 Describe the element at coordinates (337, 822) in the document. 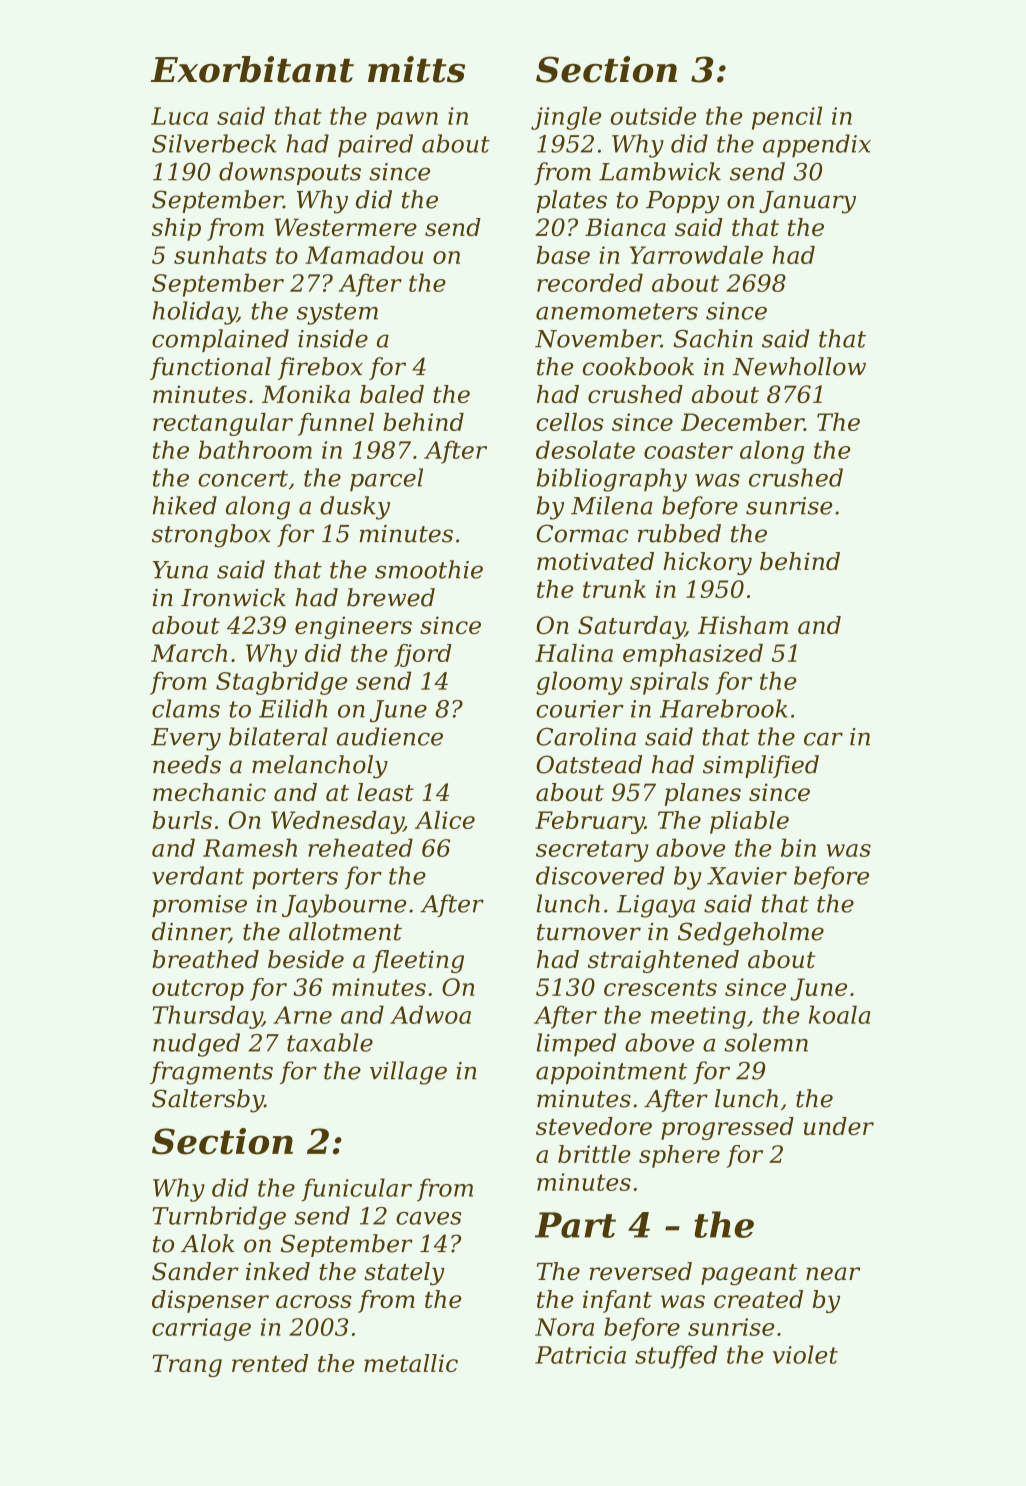

I see `Wednesday` at that location.
